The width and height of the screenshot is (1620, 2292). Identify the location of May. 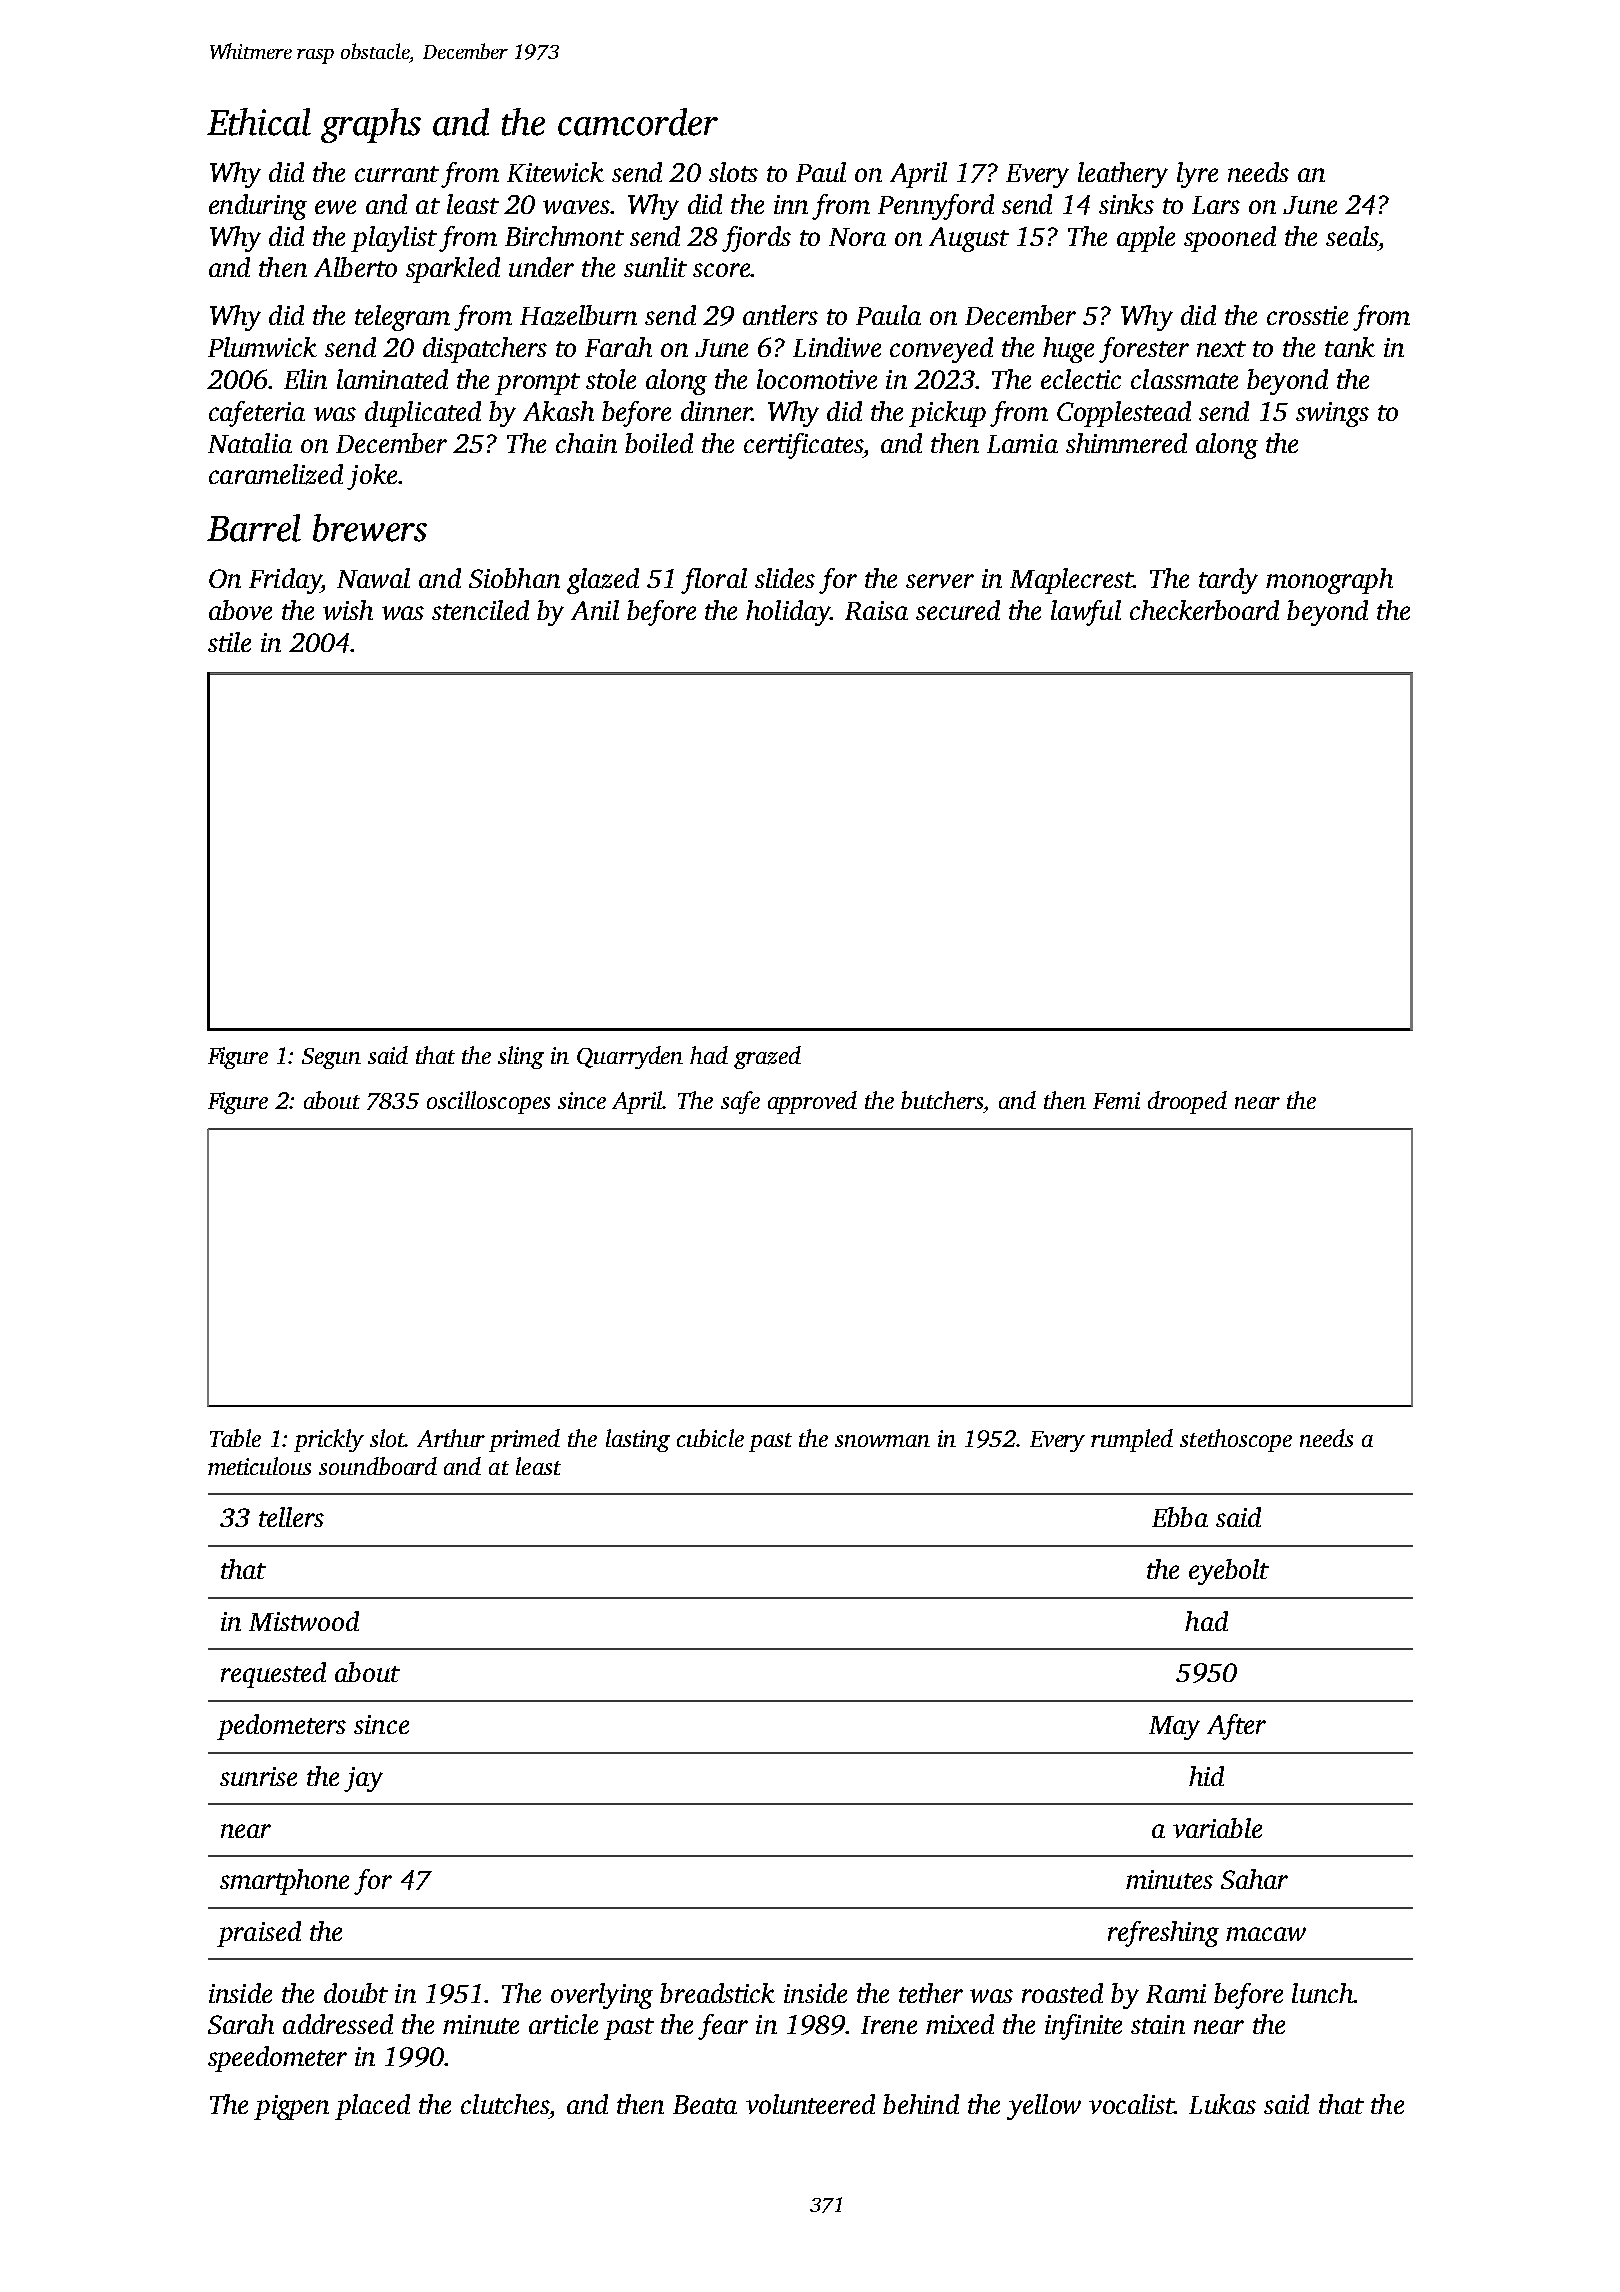
(1174, 1728).
